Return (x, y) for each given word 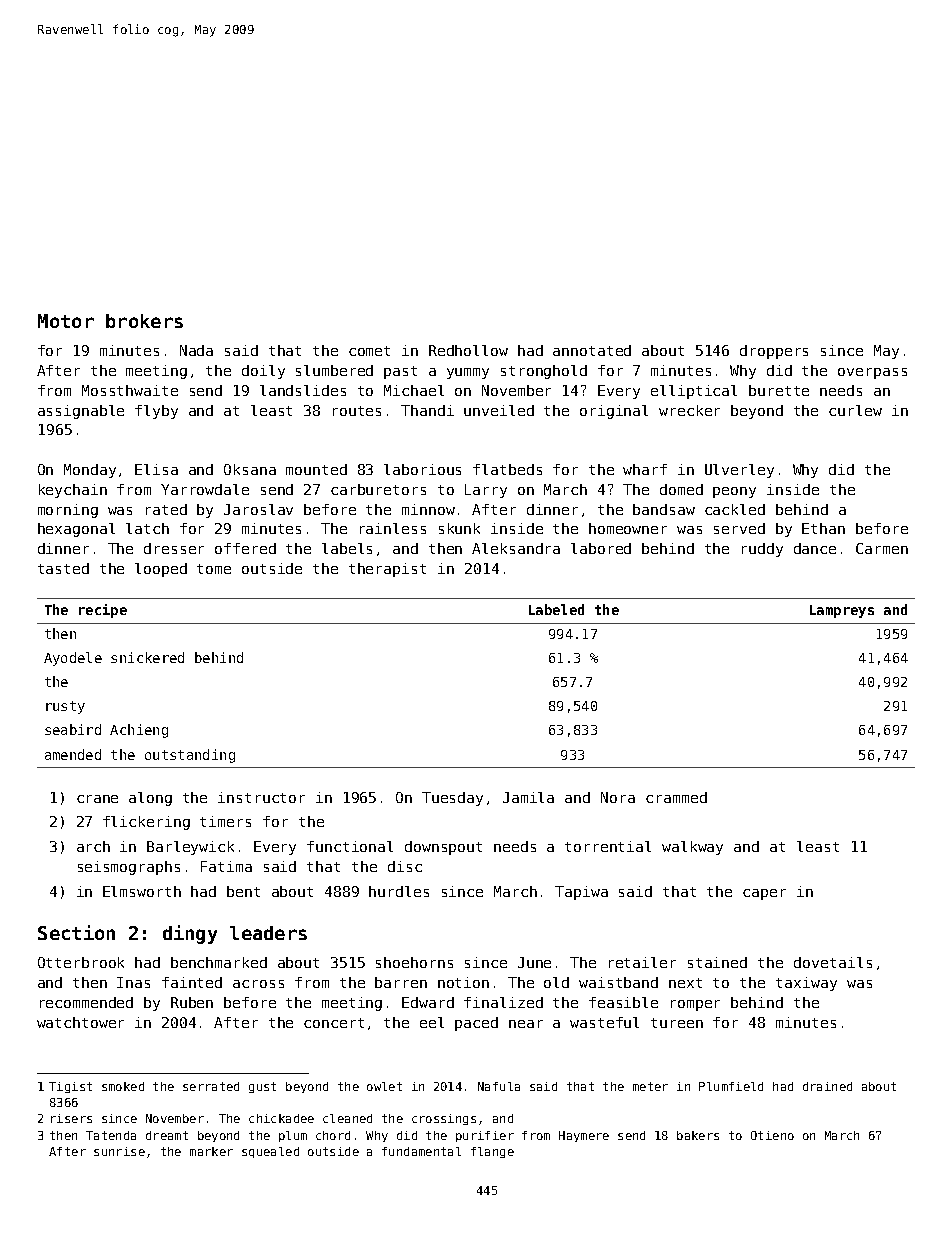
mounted (316, 469)
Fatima (226, 866)
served (739, 528)
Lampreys (842, 611)
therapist (387, 570)
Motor (66, 321)
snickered (147, 657)
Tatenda (111, 1135)
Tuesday (452, 799)
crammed (676, 797)
